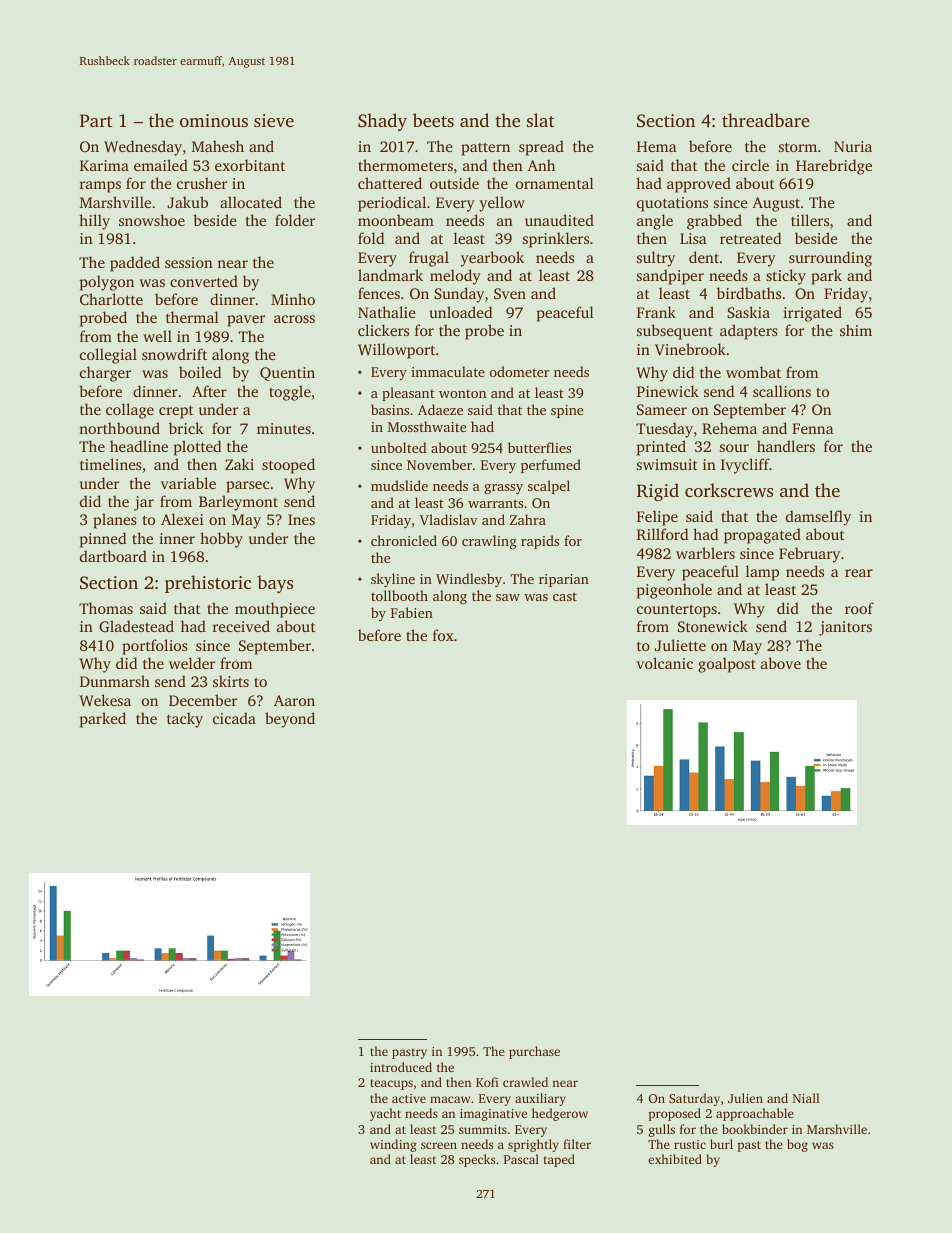 Image resolution: width=952 pixels, height=1233 pixels. I want to click on winding, so click(393, 1145).
